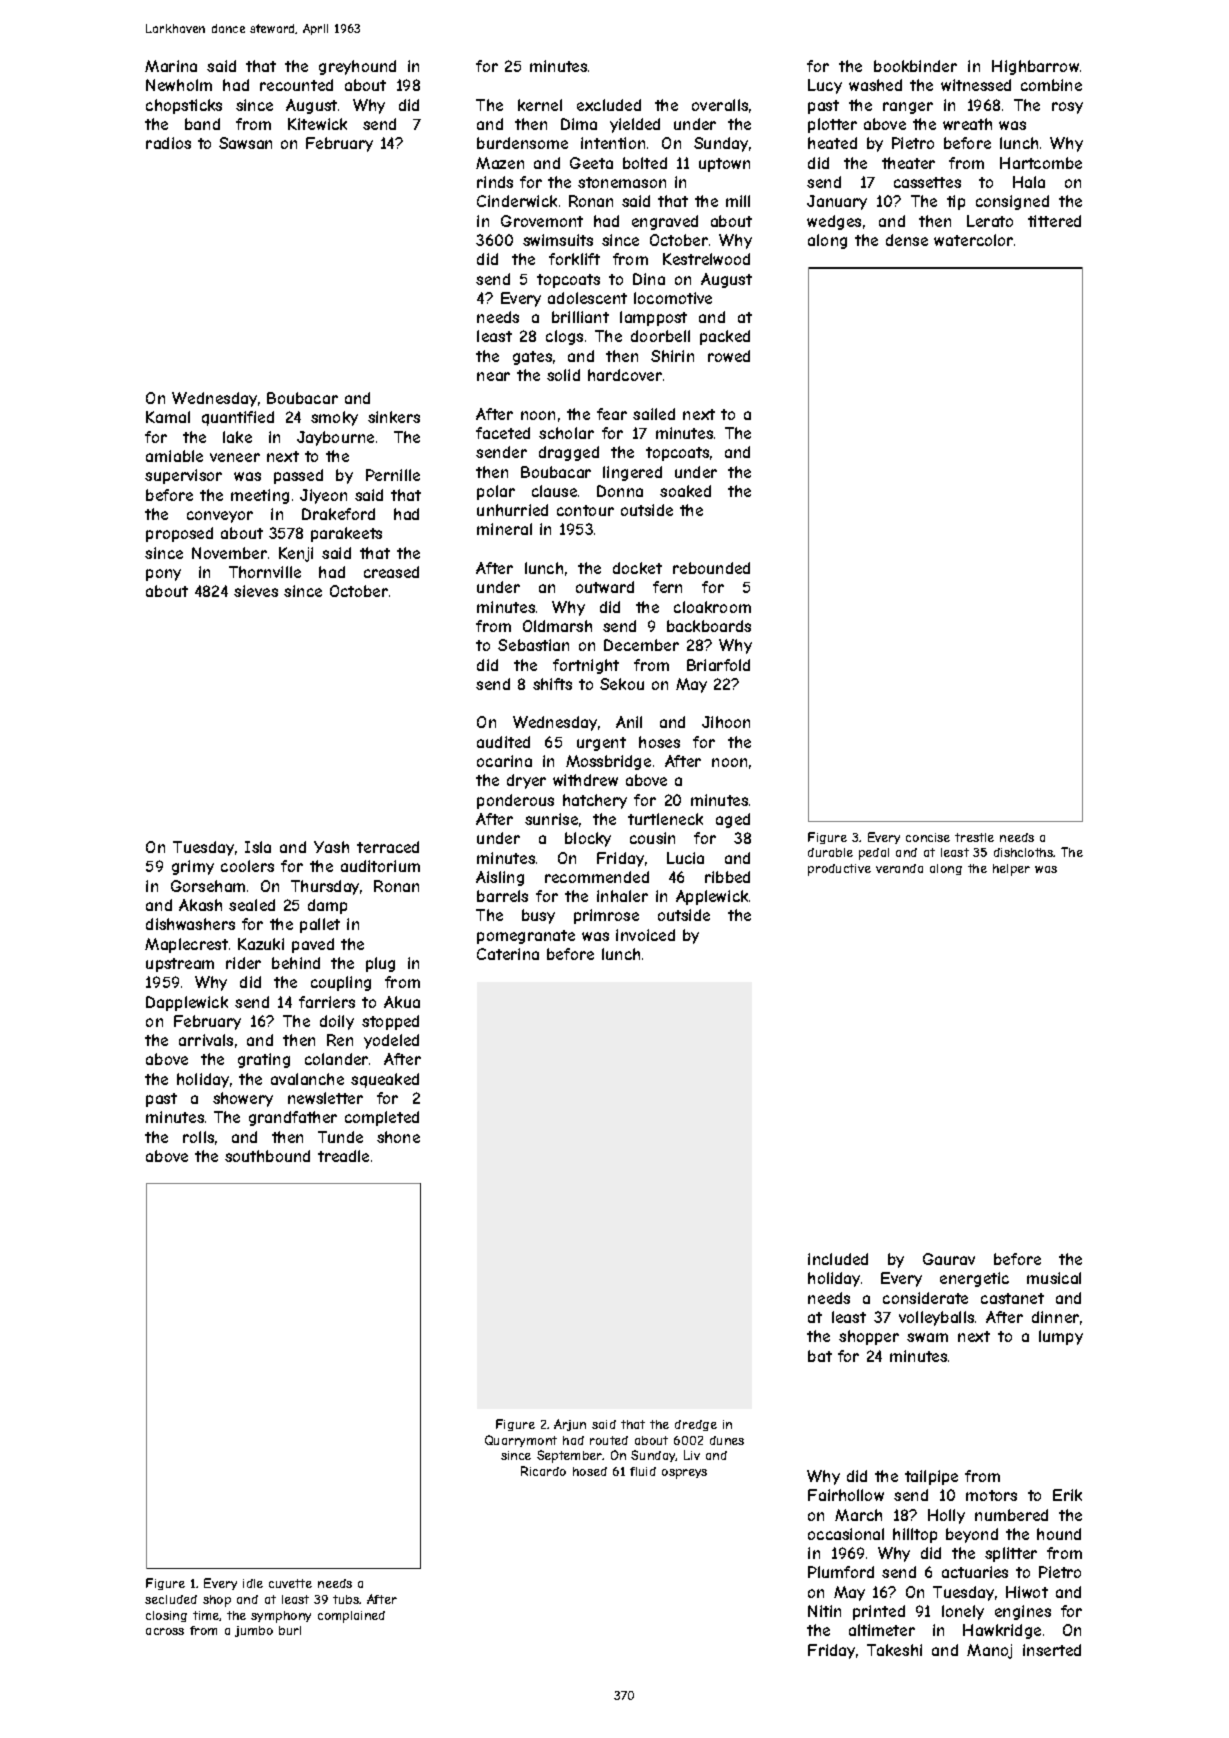 This image has width=1229, height=1738. Describe the element at coordinates (253, 1583) in the image. I see `idle` at that location.
